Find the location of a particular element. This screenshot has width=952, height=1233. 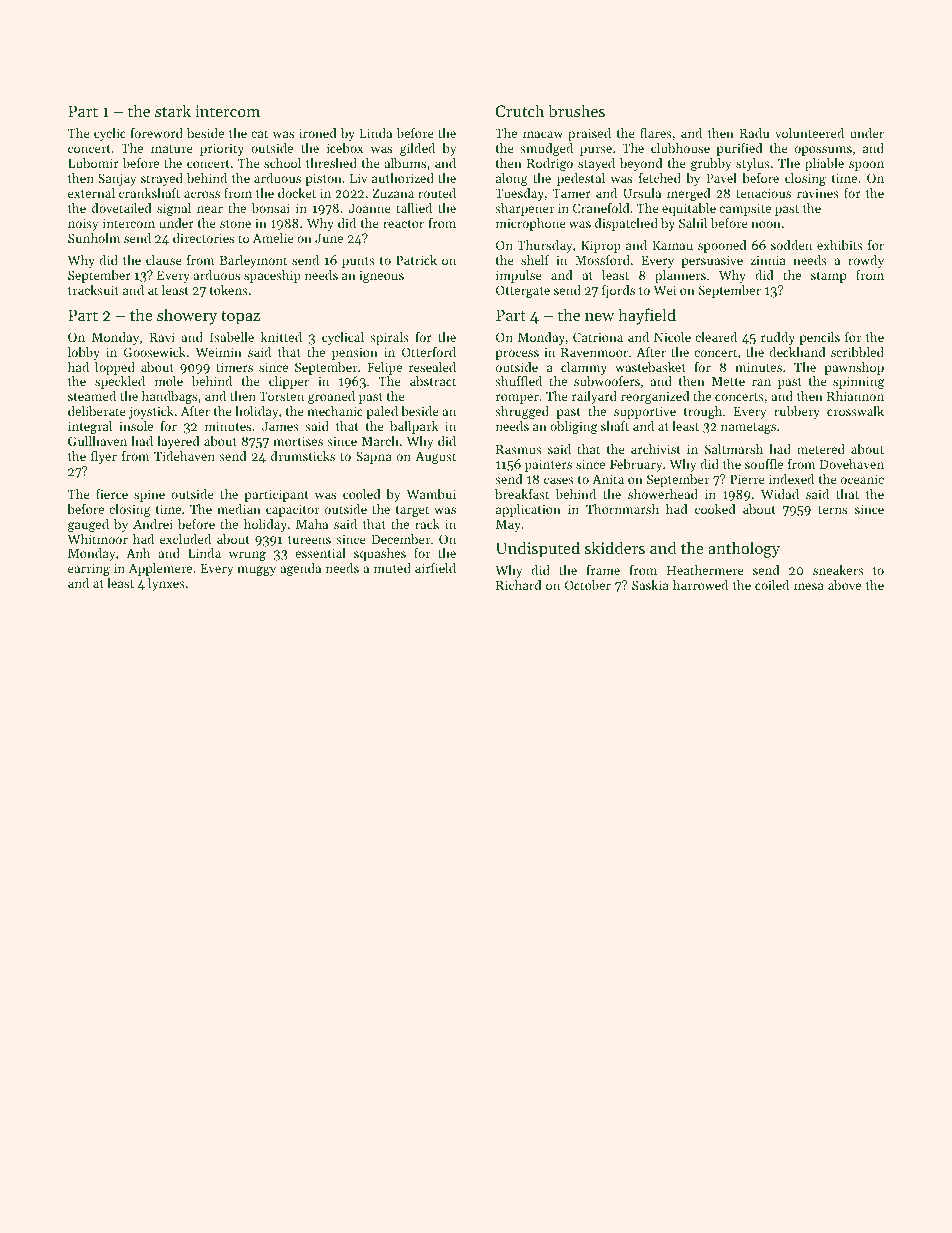

mesa is located at coordinates (809, 586).
